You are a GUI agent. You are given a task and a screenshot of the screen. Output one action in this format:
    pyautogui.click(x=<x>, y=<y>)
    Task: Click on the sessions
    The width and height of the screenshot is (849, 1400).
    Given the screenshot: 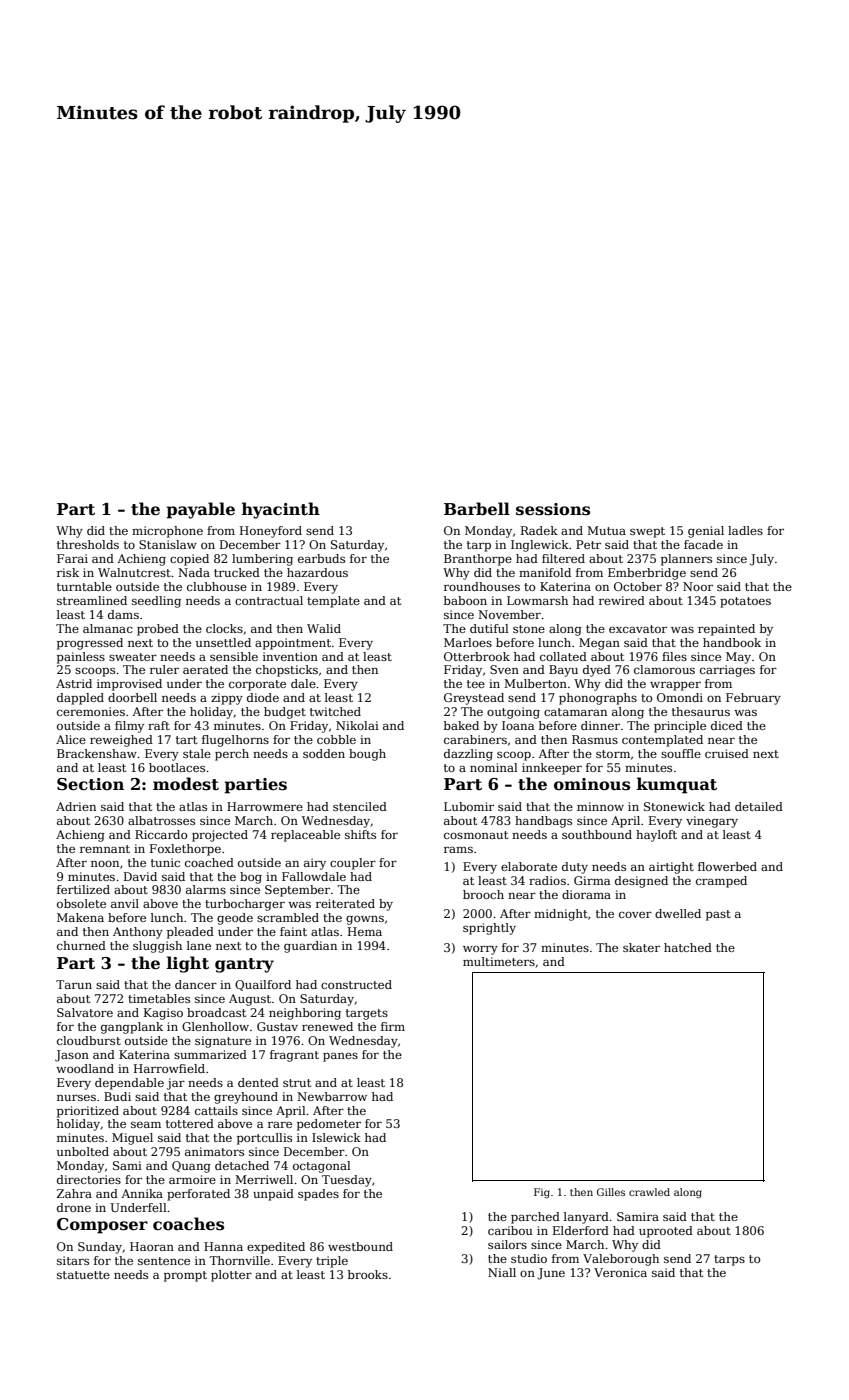 What is the action you would take?
    pyautogui.click(x=553, y=509)
